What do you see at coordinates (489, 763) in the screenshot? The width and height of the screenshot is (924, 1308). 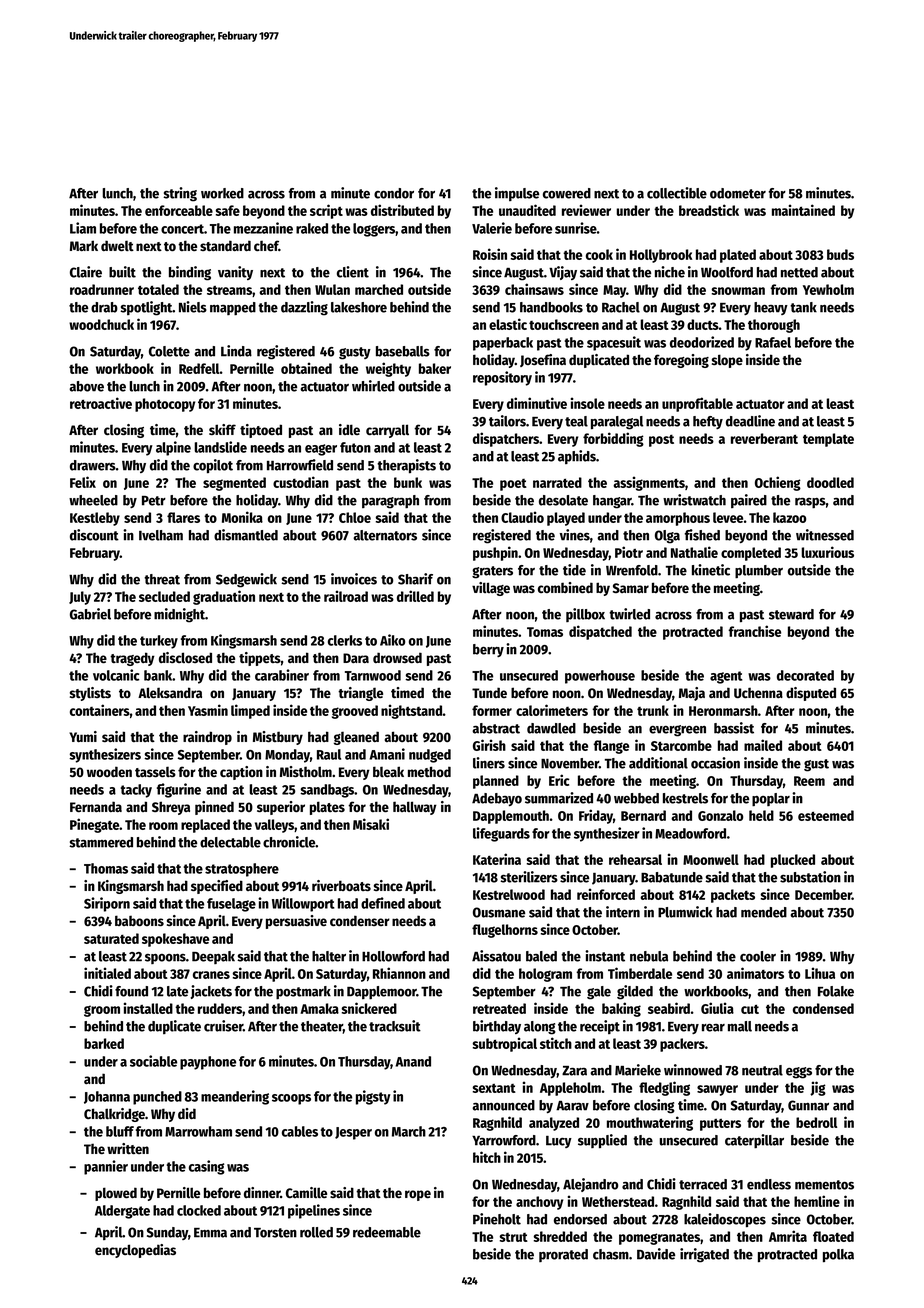 I see `liners` at bounding box center [489, 763].
